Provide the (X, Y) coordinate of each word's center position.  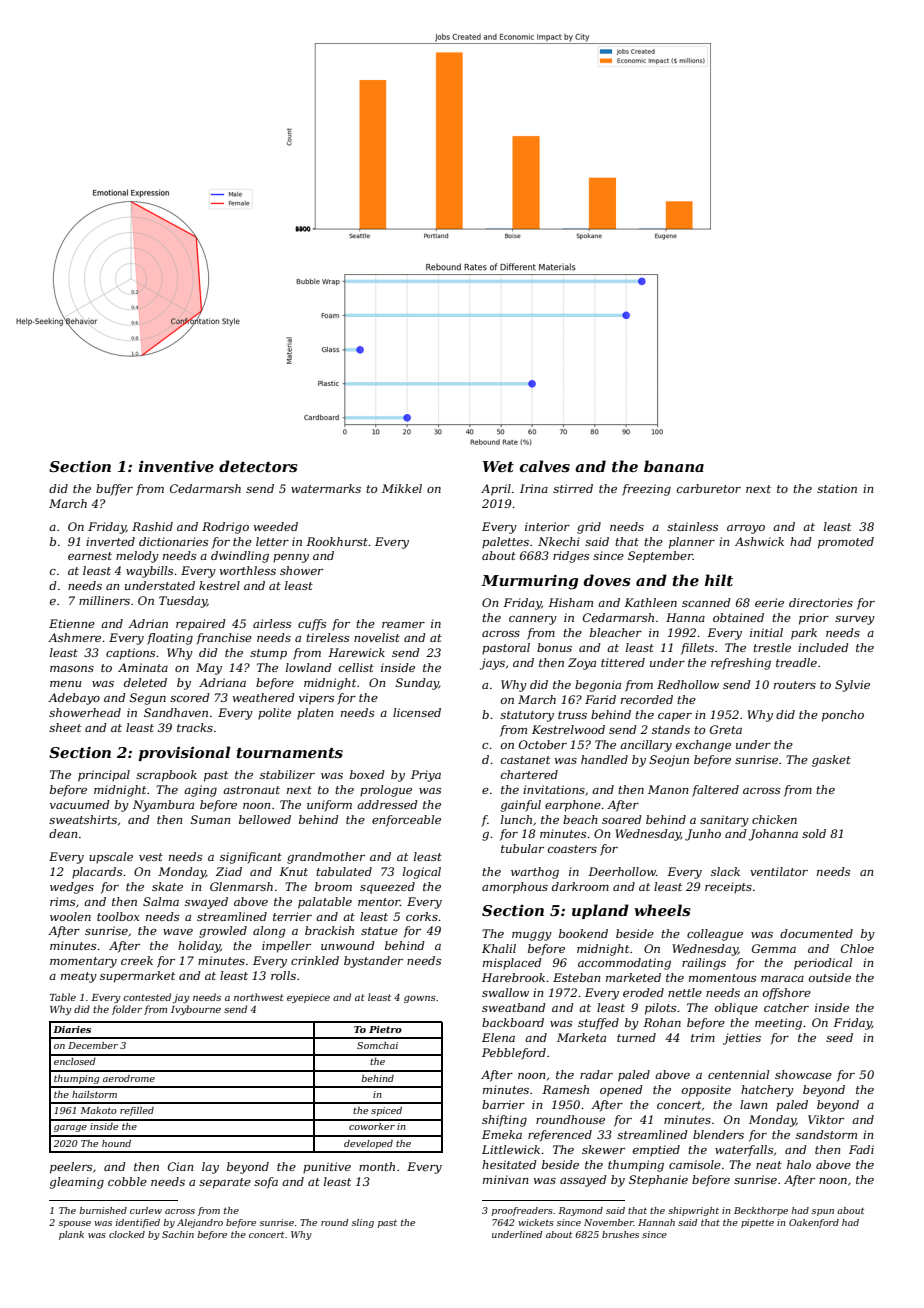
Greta (726, 729)
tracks (195, 727)
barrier (503, 1104)
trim (703, 1037)
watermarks (326, 488)
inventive (176, 466)
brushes (620, 1234)
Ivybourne (196, 1010)
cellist (356, 667)
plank (71, 1235)
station (837, 488)
